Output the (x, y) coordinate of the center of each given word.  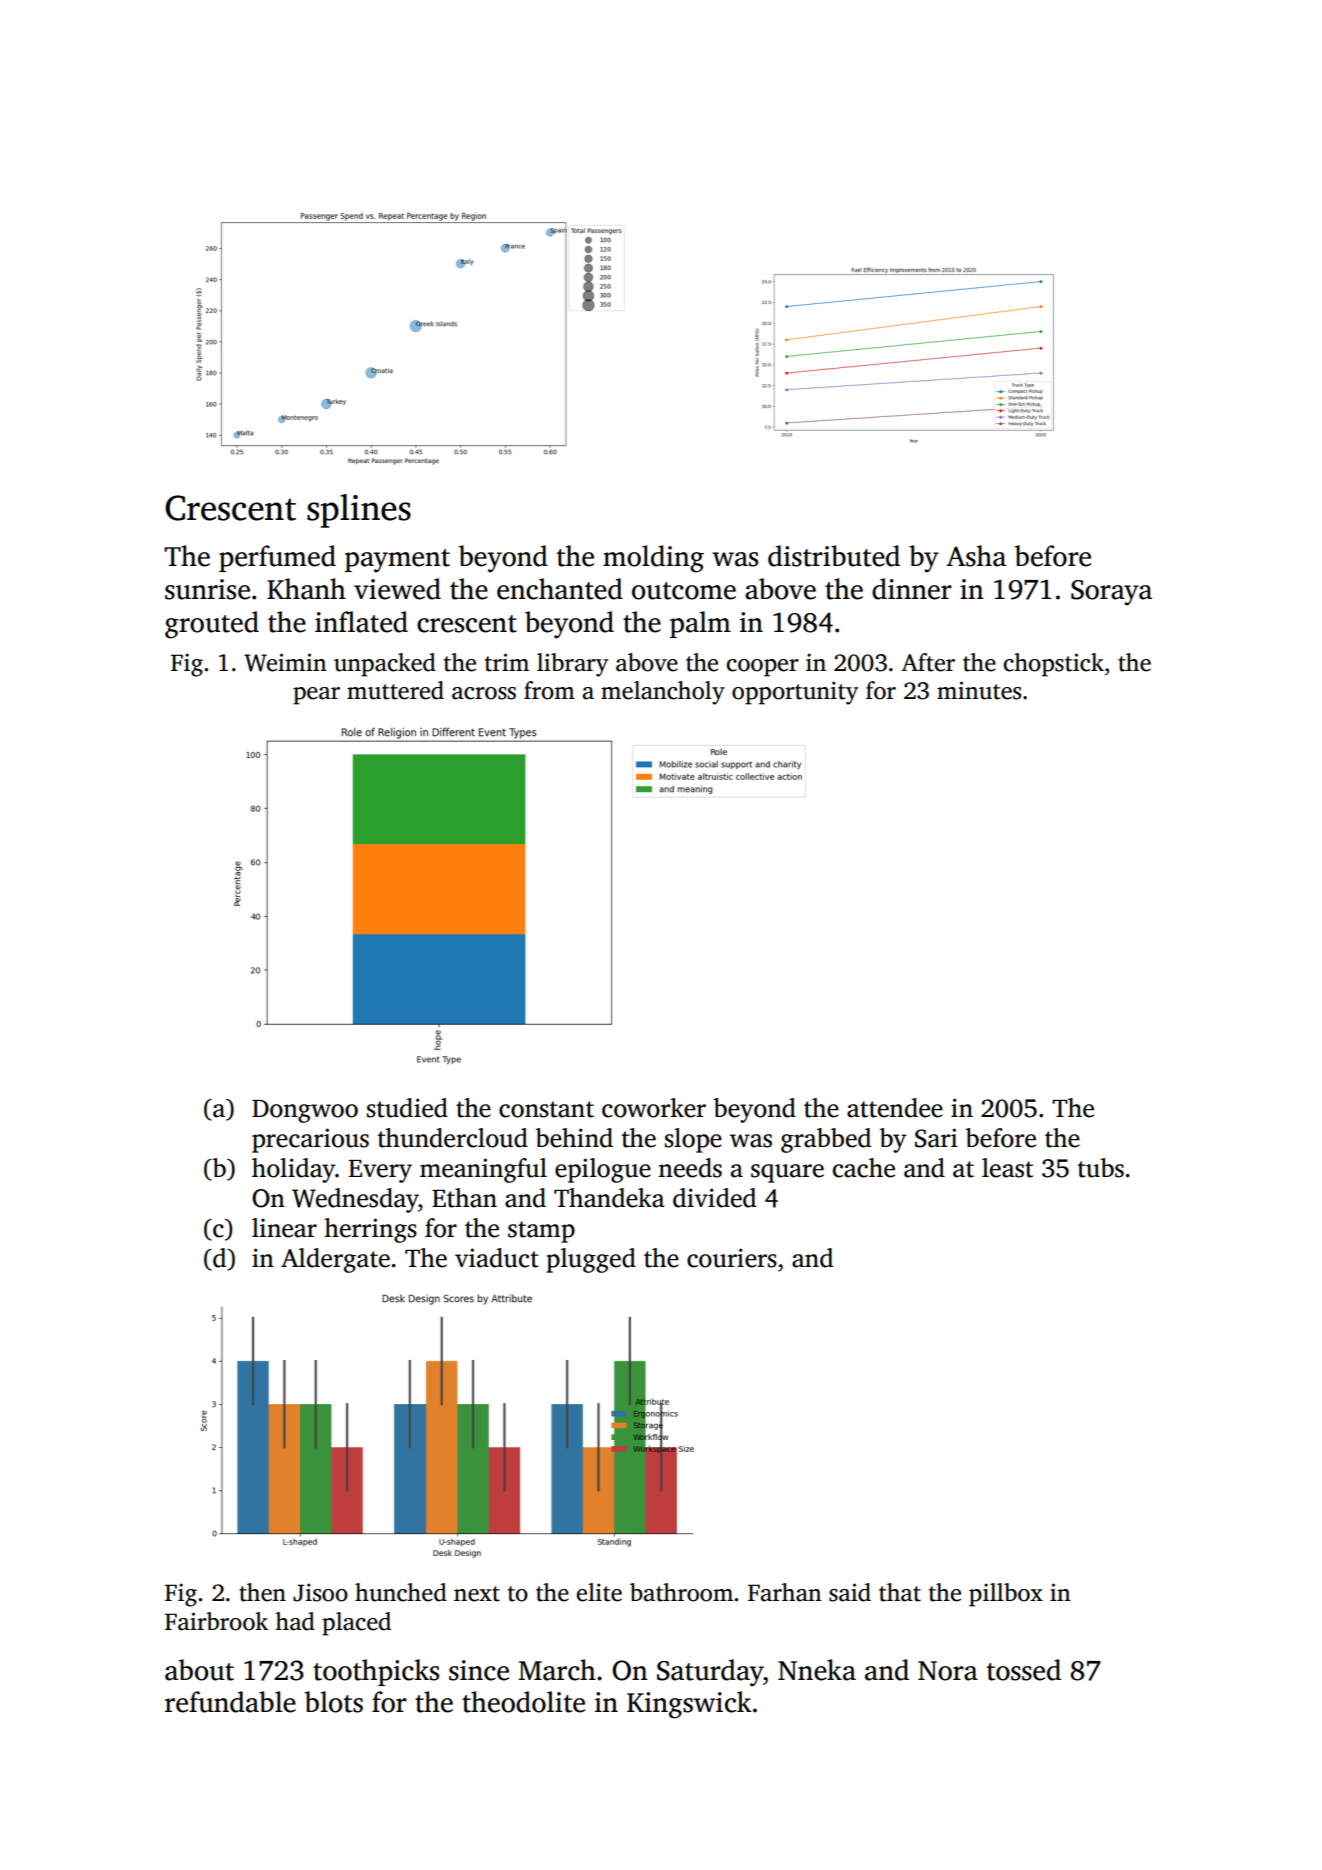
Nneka (817, 1670)
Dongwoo (305, 1111)
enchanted (560, 589)
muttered (395, 690)
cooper (763, 668)
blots (334, 1702)
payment (397, 561)
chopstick (1054, 665)
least (1007, 1168)
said (850, 1592)
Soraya (1111, 593)
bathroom (681, 1592)
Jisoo (320, 1592)
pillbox (1006, 1595)
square (787, 1173)
